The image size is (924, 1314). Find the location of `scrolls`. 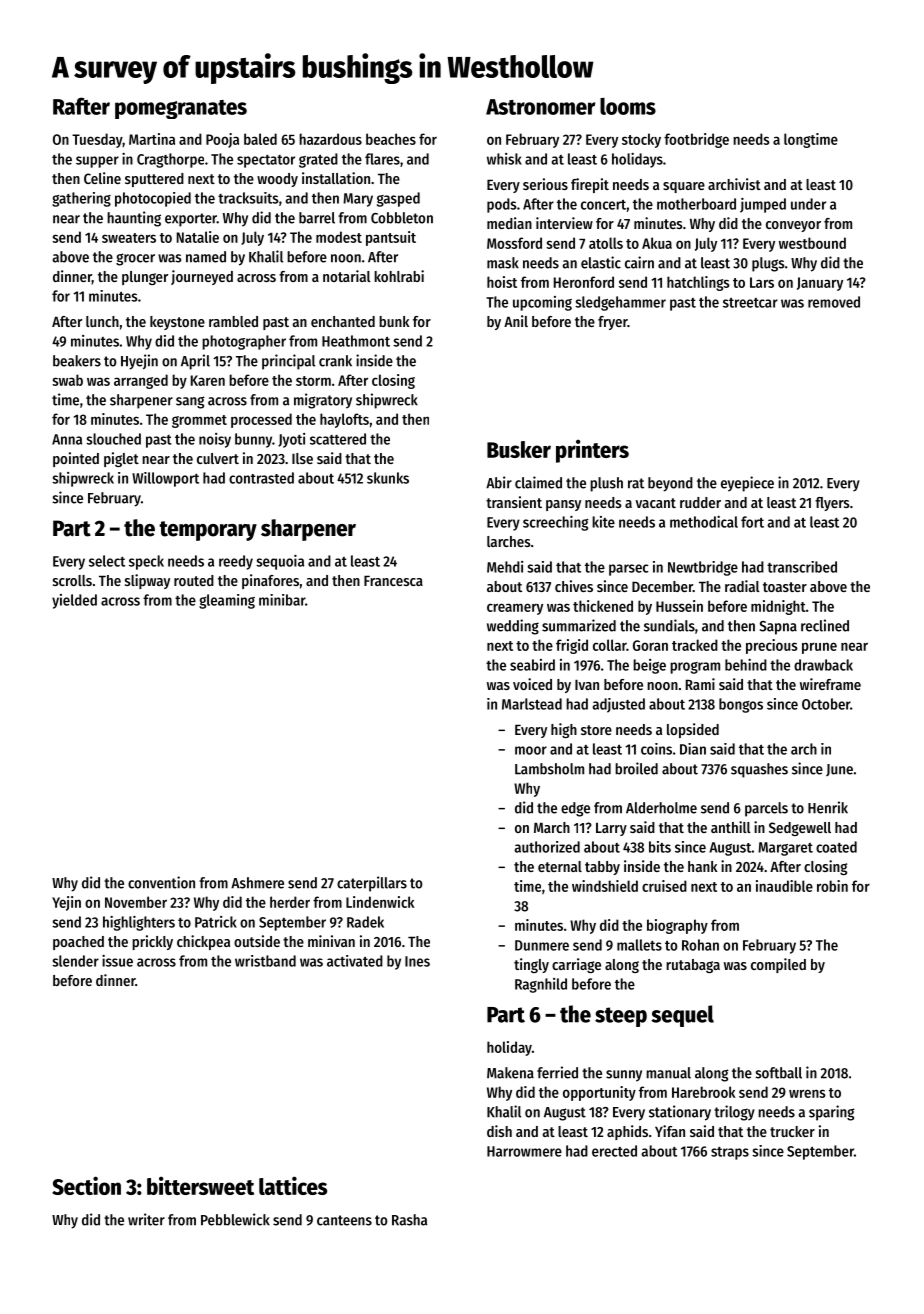

scrolls is located at coordinates (72, 580).
